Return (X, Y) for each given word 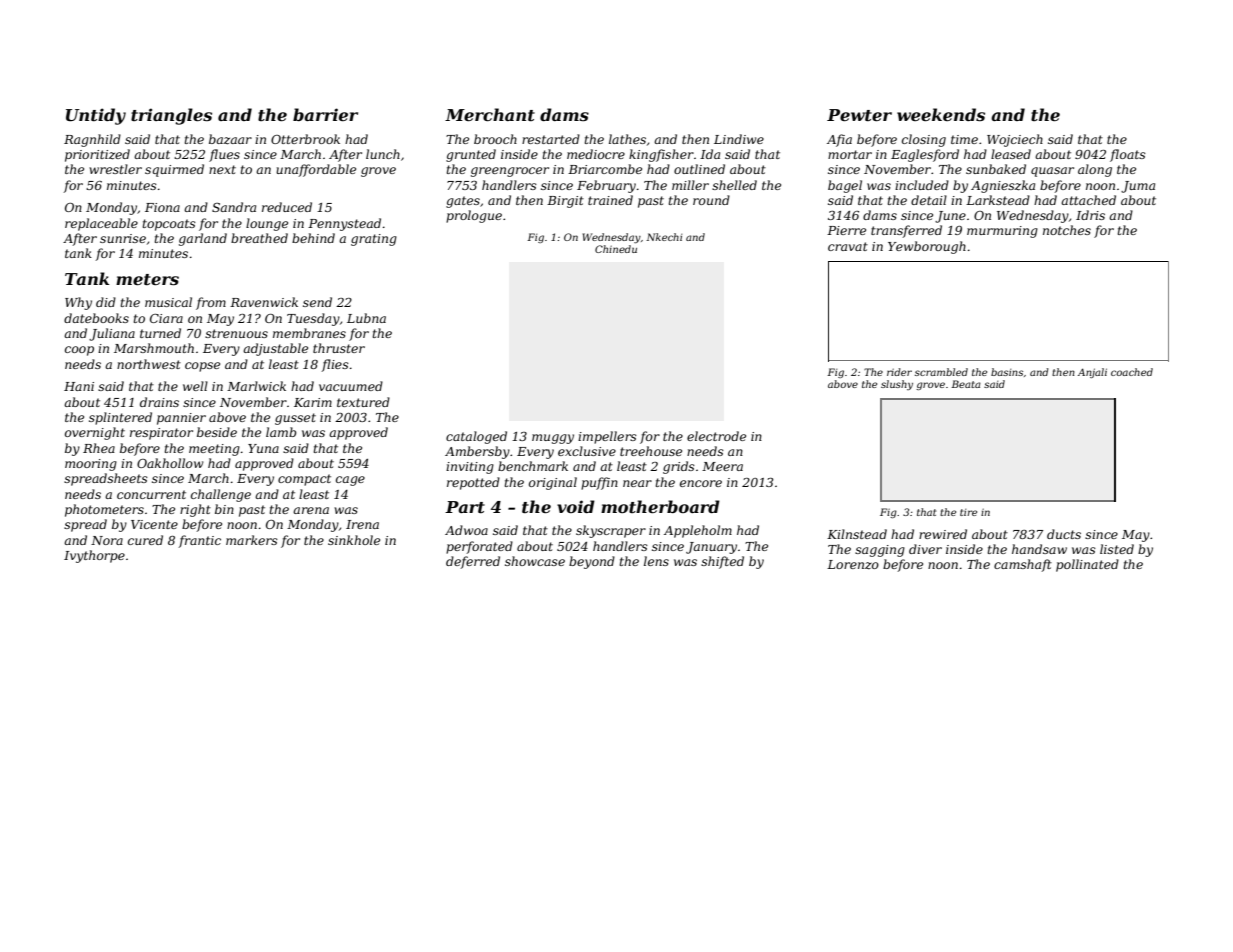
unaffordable (316, 170)
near (637, 483)
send (317, 302)
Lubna (366, 318)
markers (252, 540)
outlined (699, 169)
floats (1128, 155)
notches (1067, 230)
